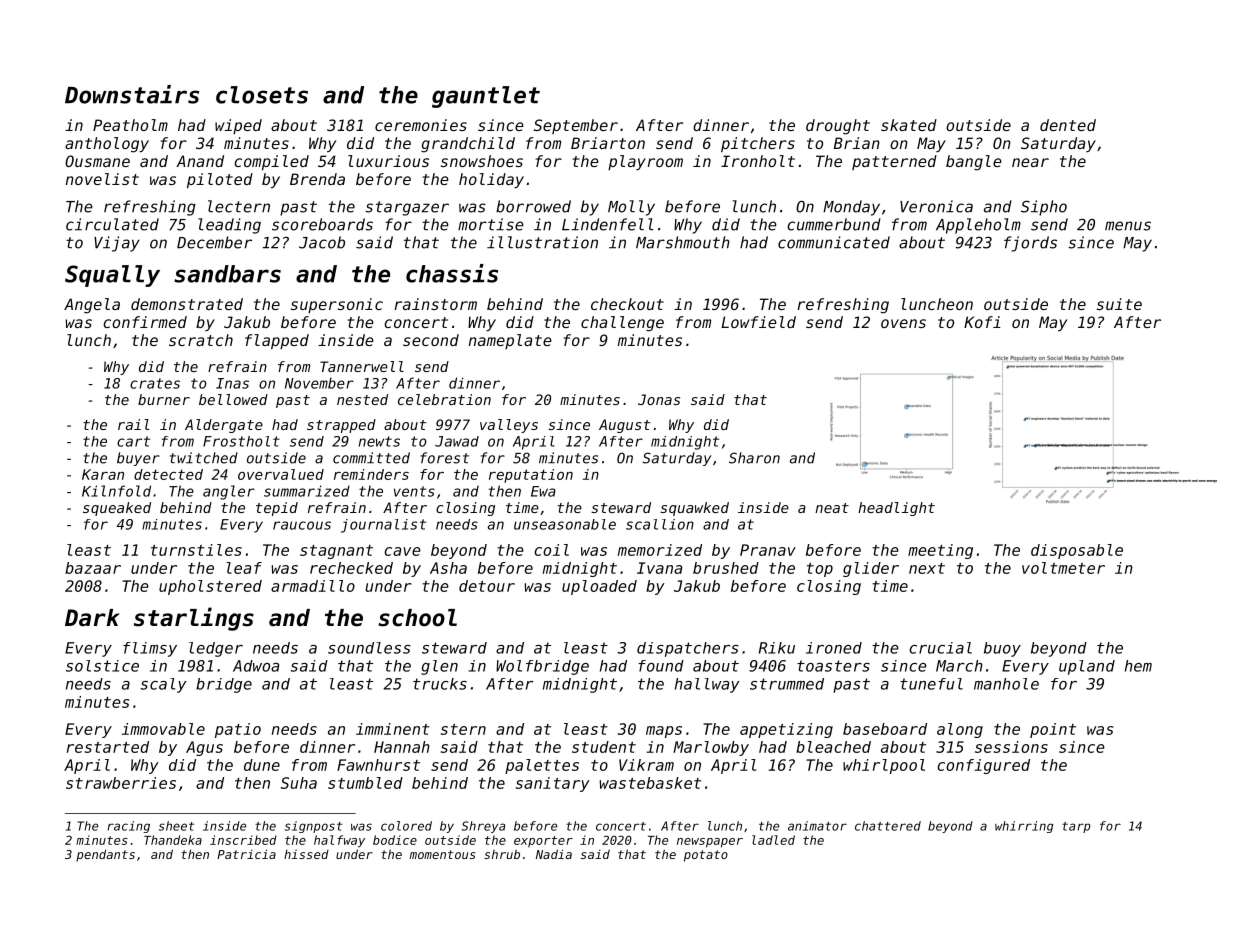  I want to click on pitchers, so click(758, 144).
